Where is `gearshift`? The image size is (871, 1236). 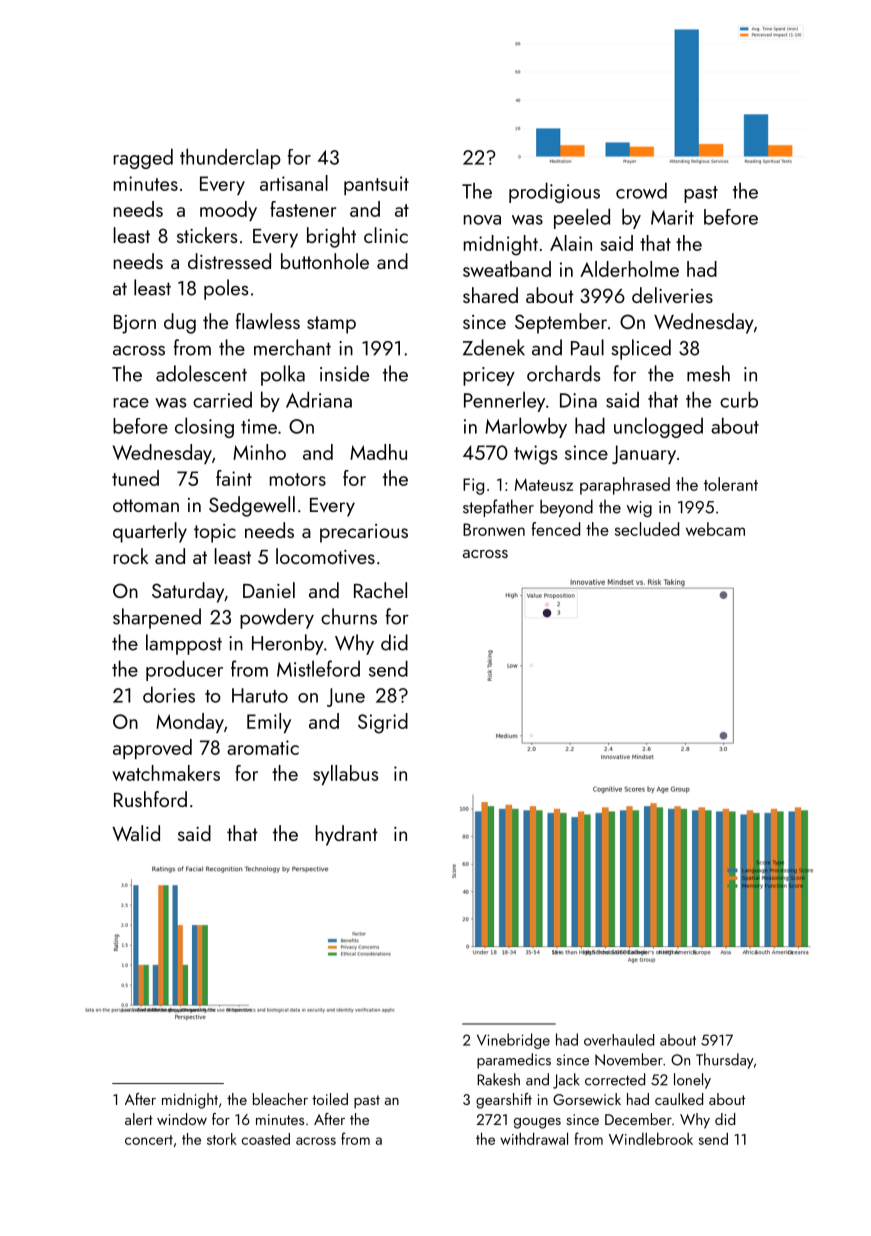 gearshift is located at coordinates (504, 1101).
